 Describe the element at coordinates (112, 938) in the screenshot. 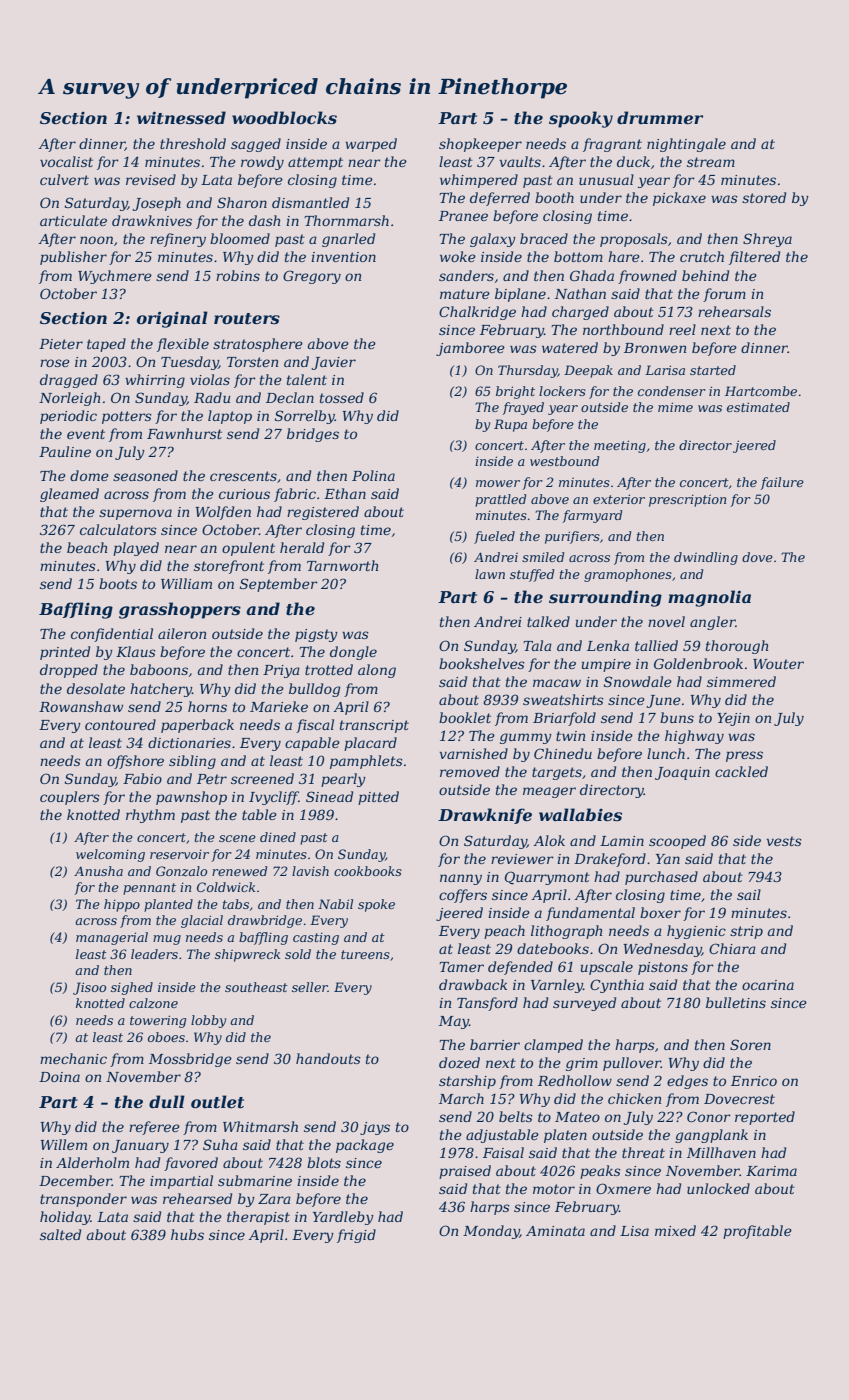

I see `managerial` at that location.
